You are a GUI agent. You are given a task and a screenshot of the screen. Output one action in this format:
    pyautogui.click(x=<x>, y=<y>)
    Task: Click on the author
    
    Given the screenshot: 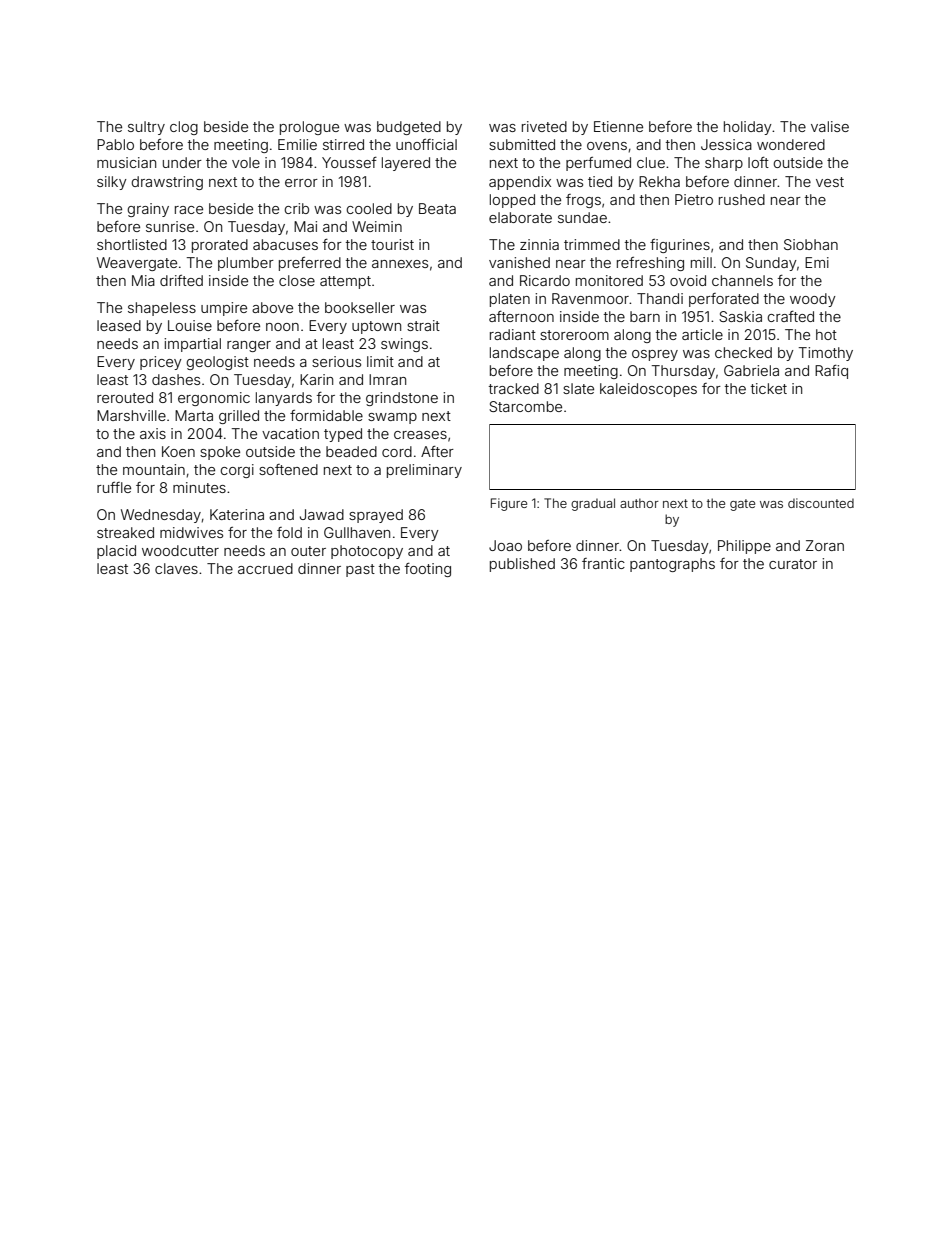 What is the action you would take?
    pyautogui.click(x=639, y=503)
